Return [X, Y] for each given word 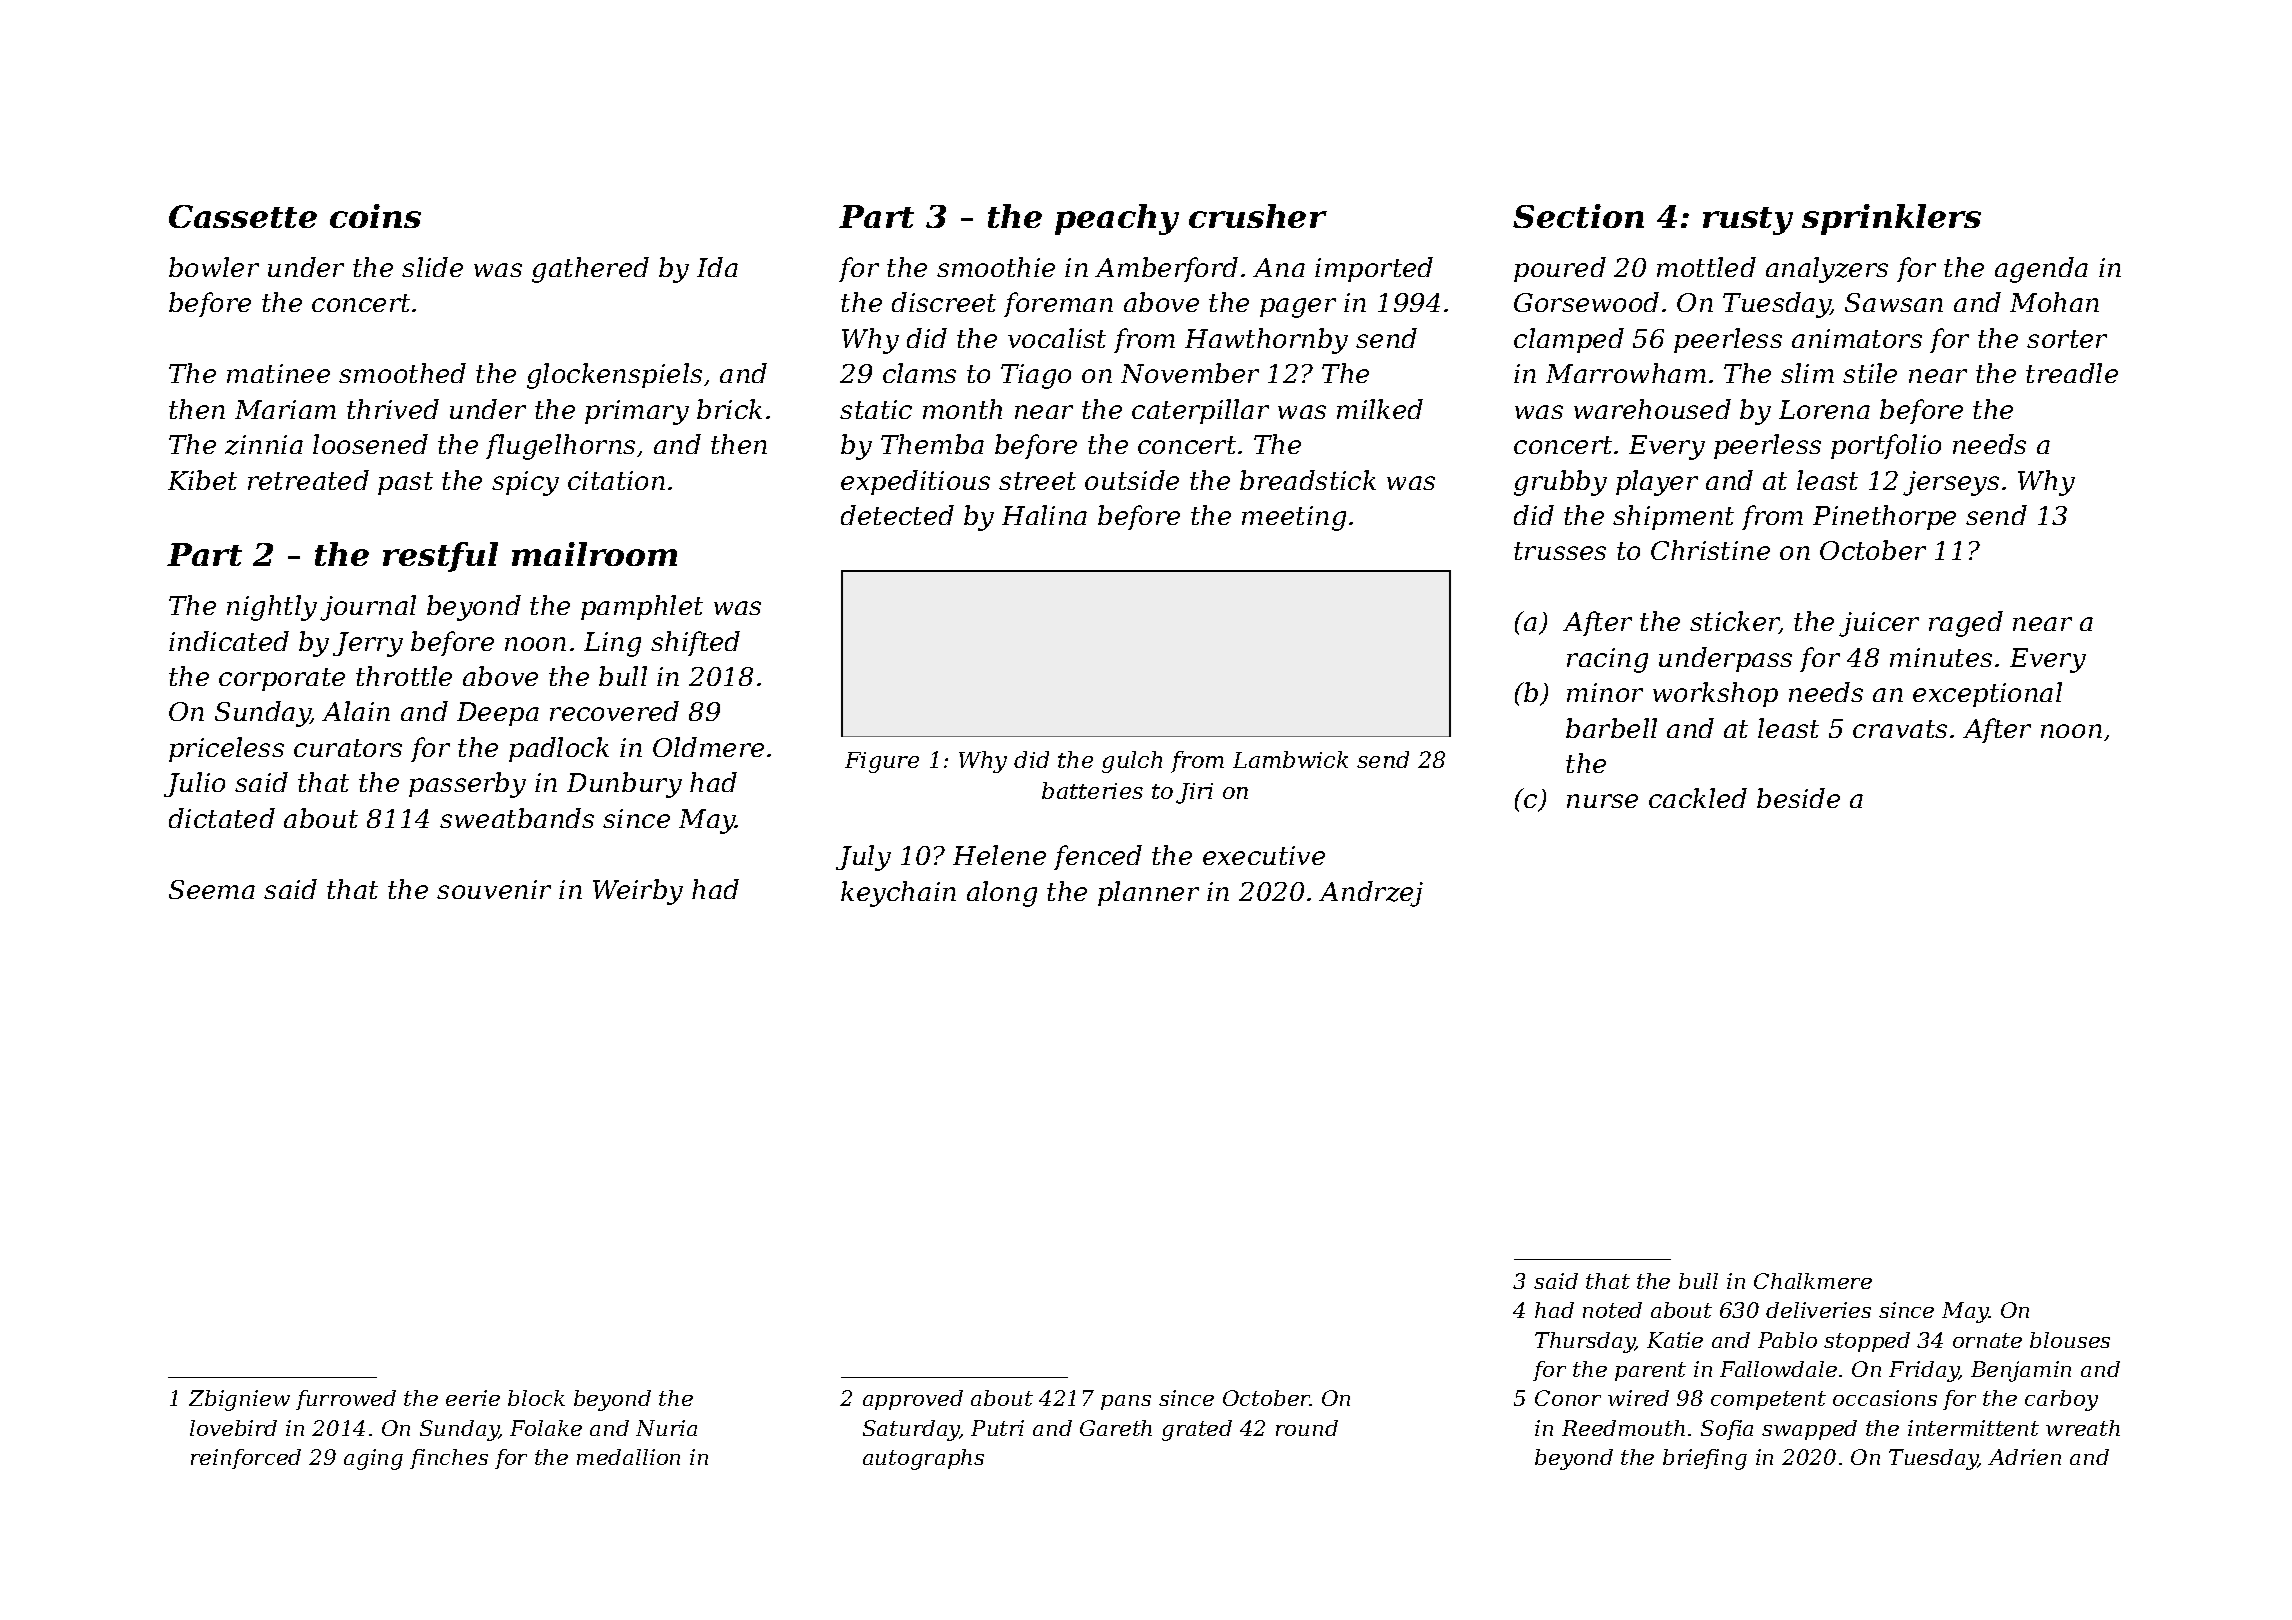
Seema [212, 889]
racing [1607, 660]
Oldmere [708, 747]
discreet [944, 302]
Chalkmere [1813, 1281]
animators [1857, 338]
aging [373, 1459]
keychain [898, 894]
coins [375, 216]
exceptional [1987, 694]
